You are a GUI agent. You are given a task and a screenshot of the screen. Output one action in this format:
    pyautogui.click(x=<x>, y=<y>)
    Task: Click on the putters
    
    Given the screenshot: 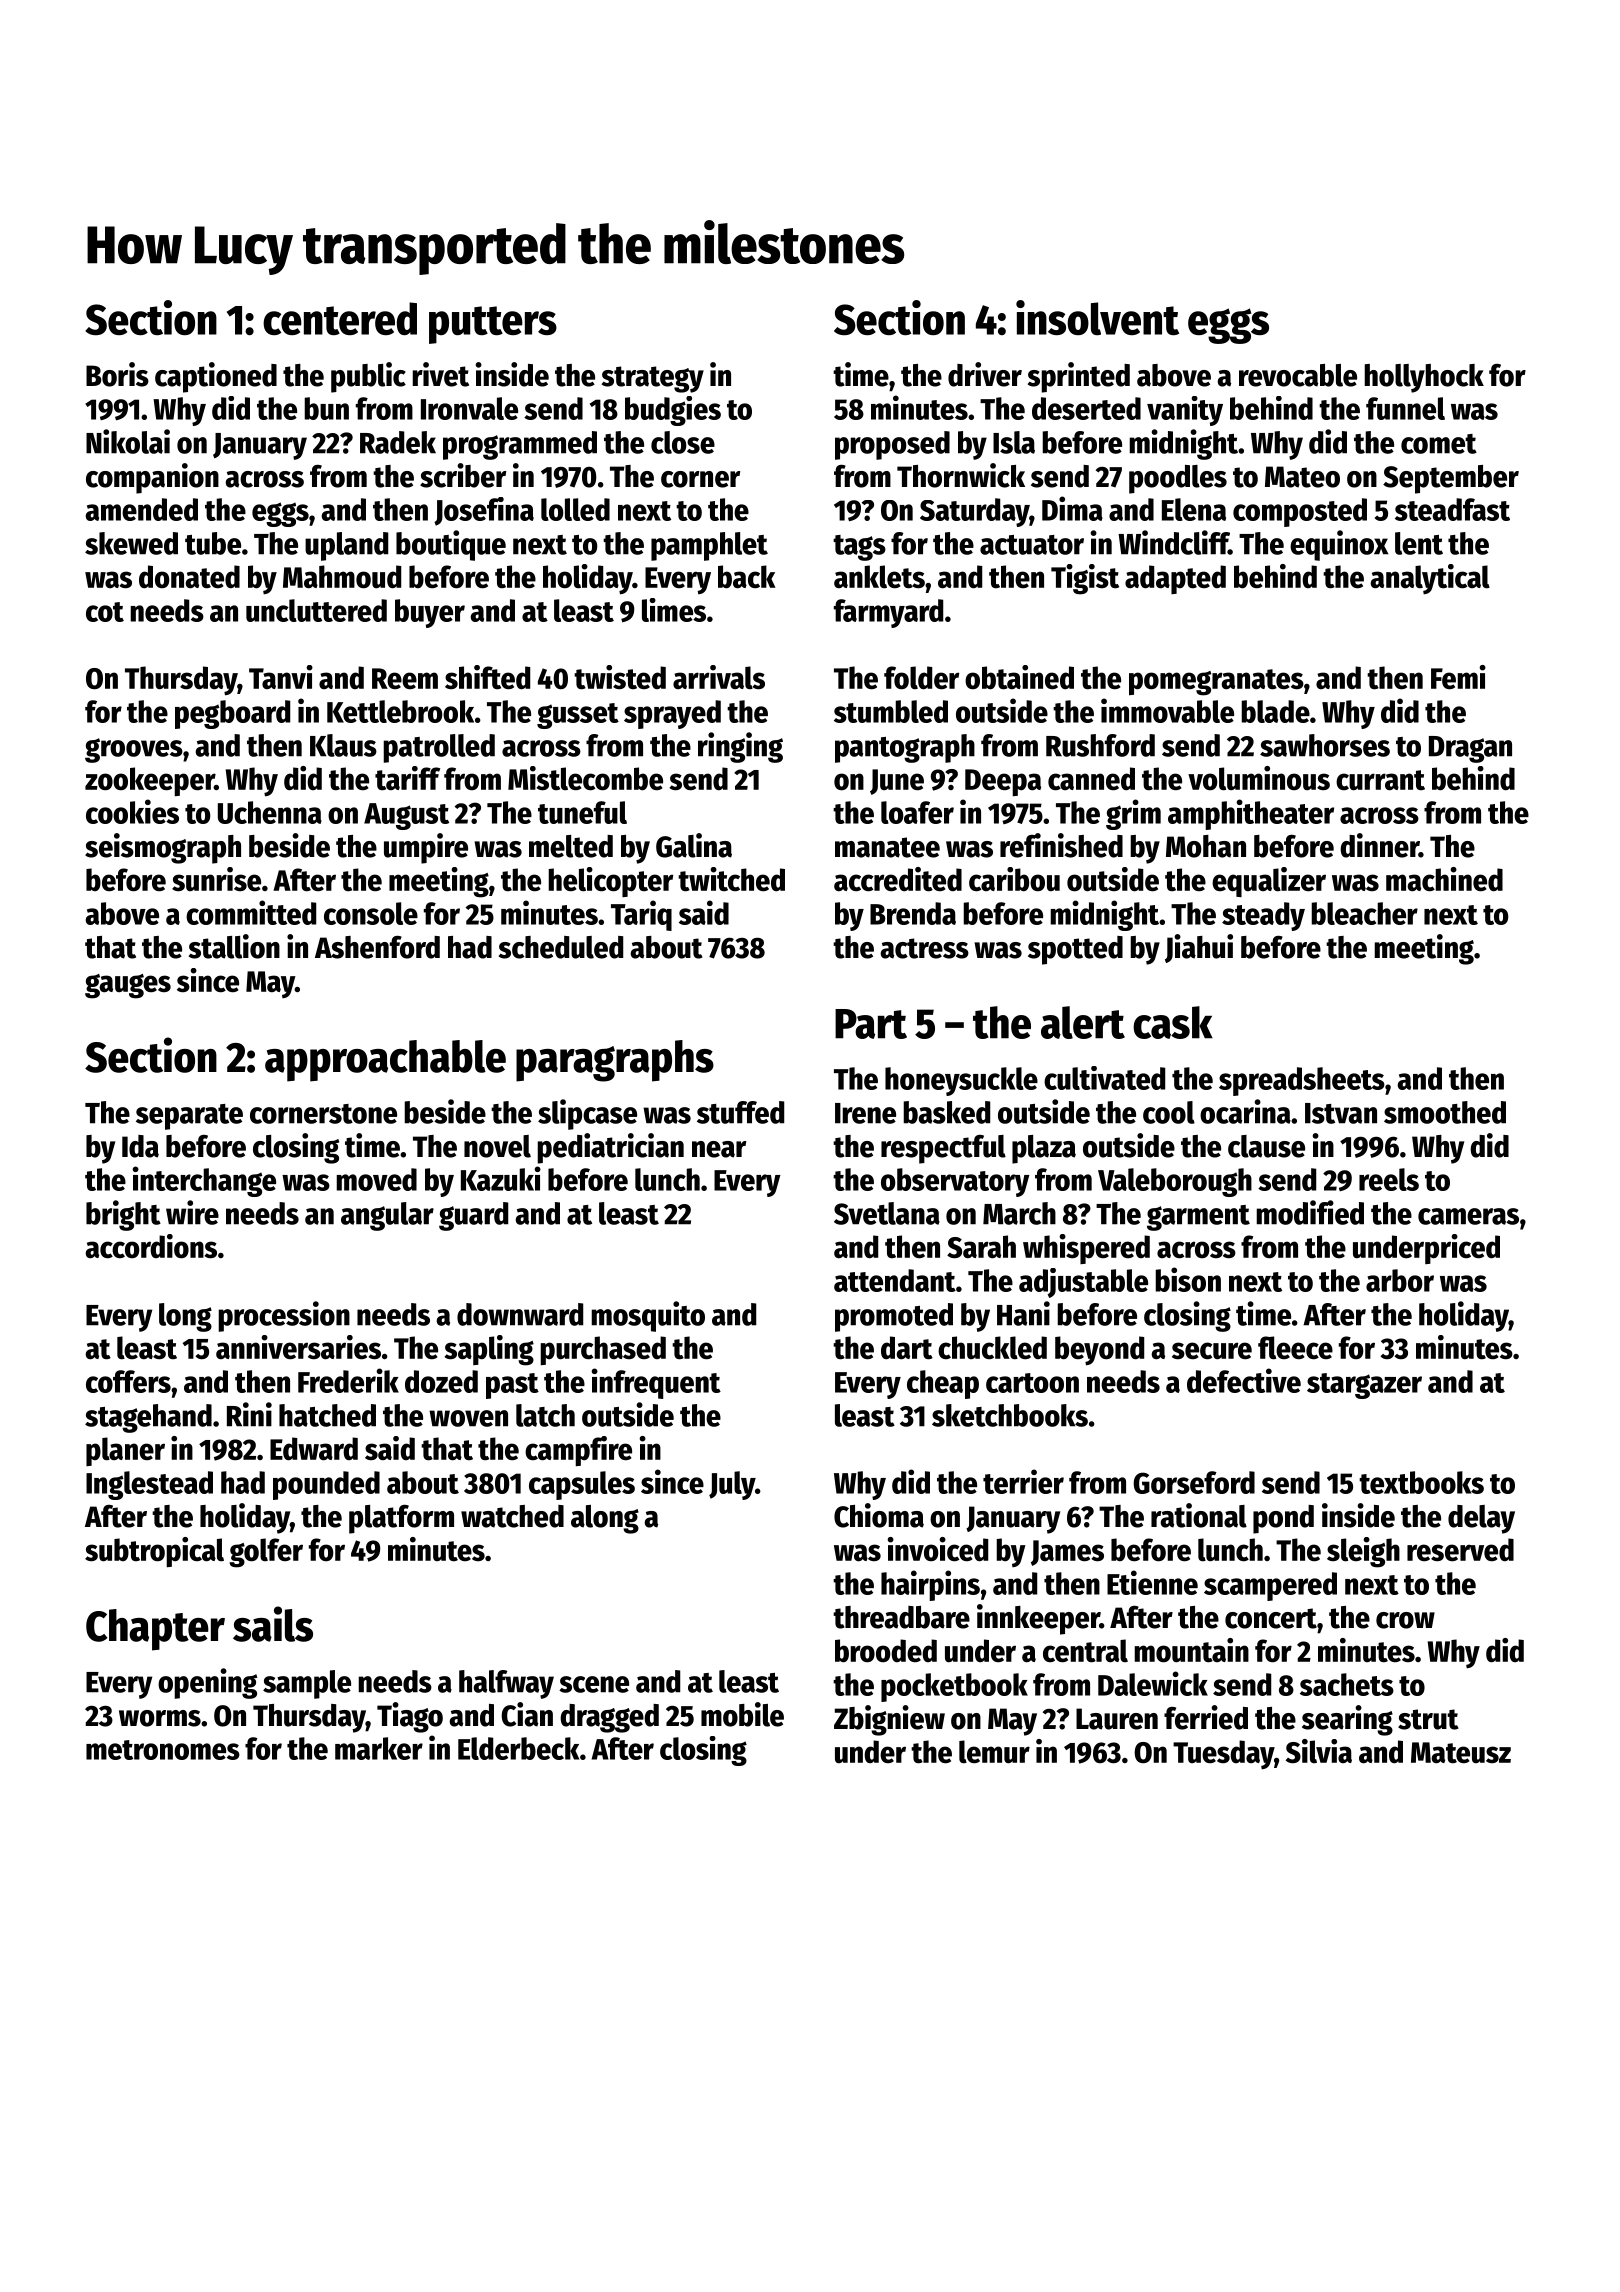 What is the action you would take?
    pyautogui.click(x=493, y=325)
